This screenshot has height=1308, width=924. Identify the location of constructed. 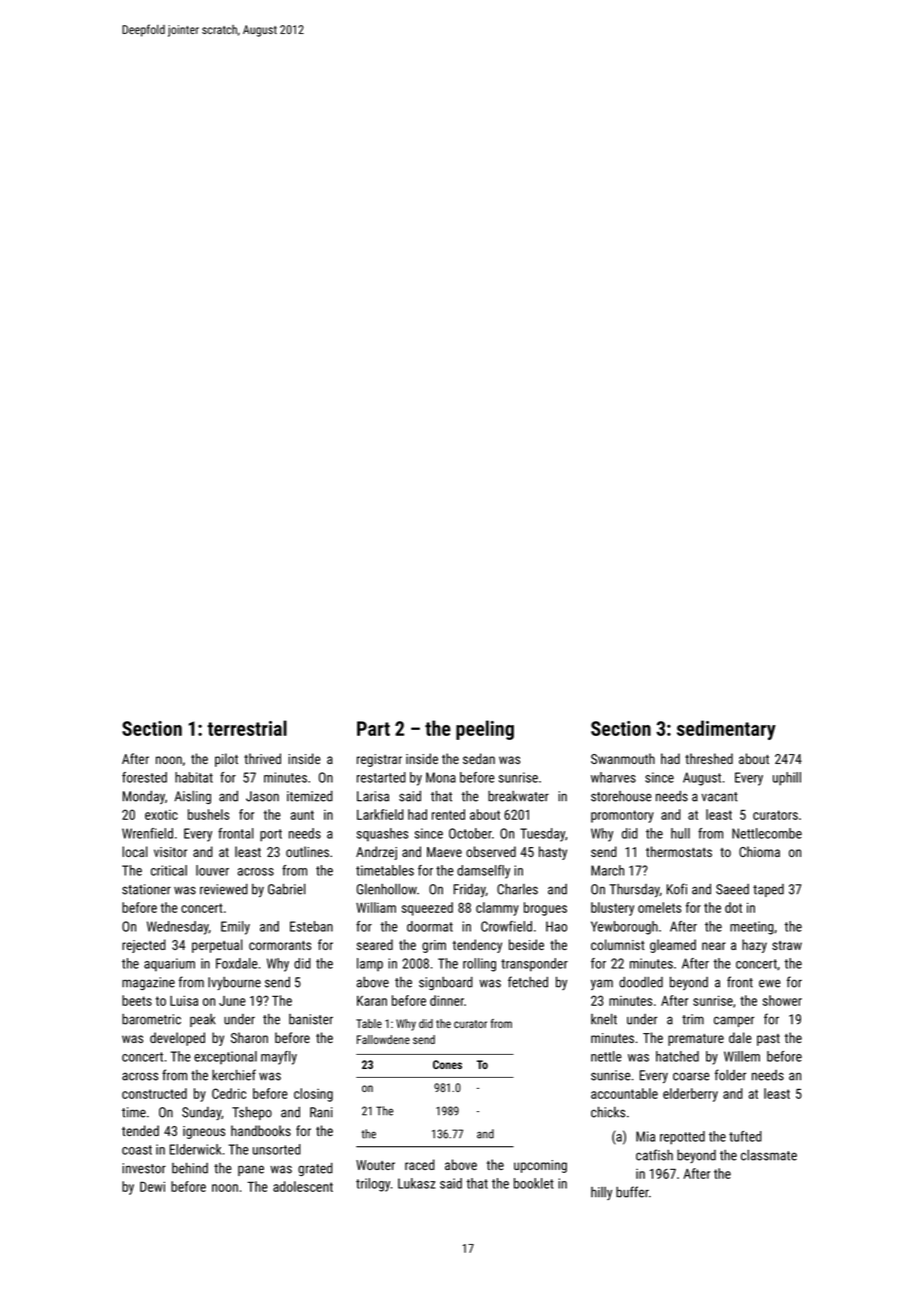
(154, 1093).
